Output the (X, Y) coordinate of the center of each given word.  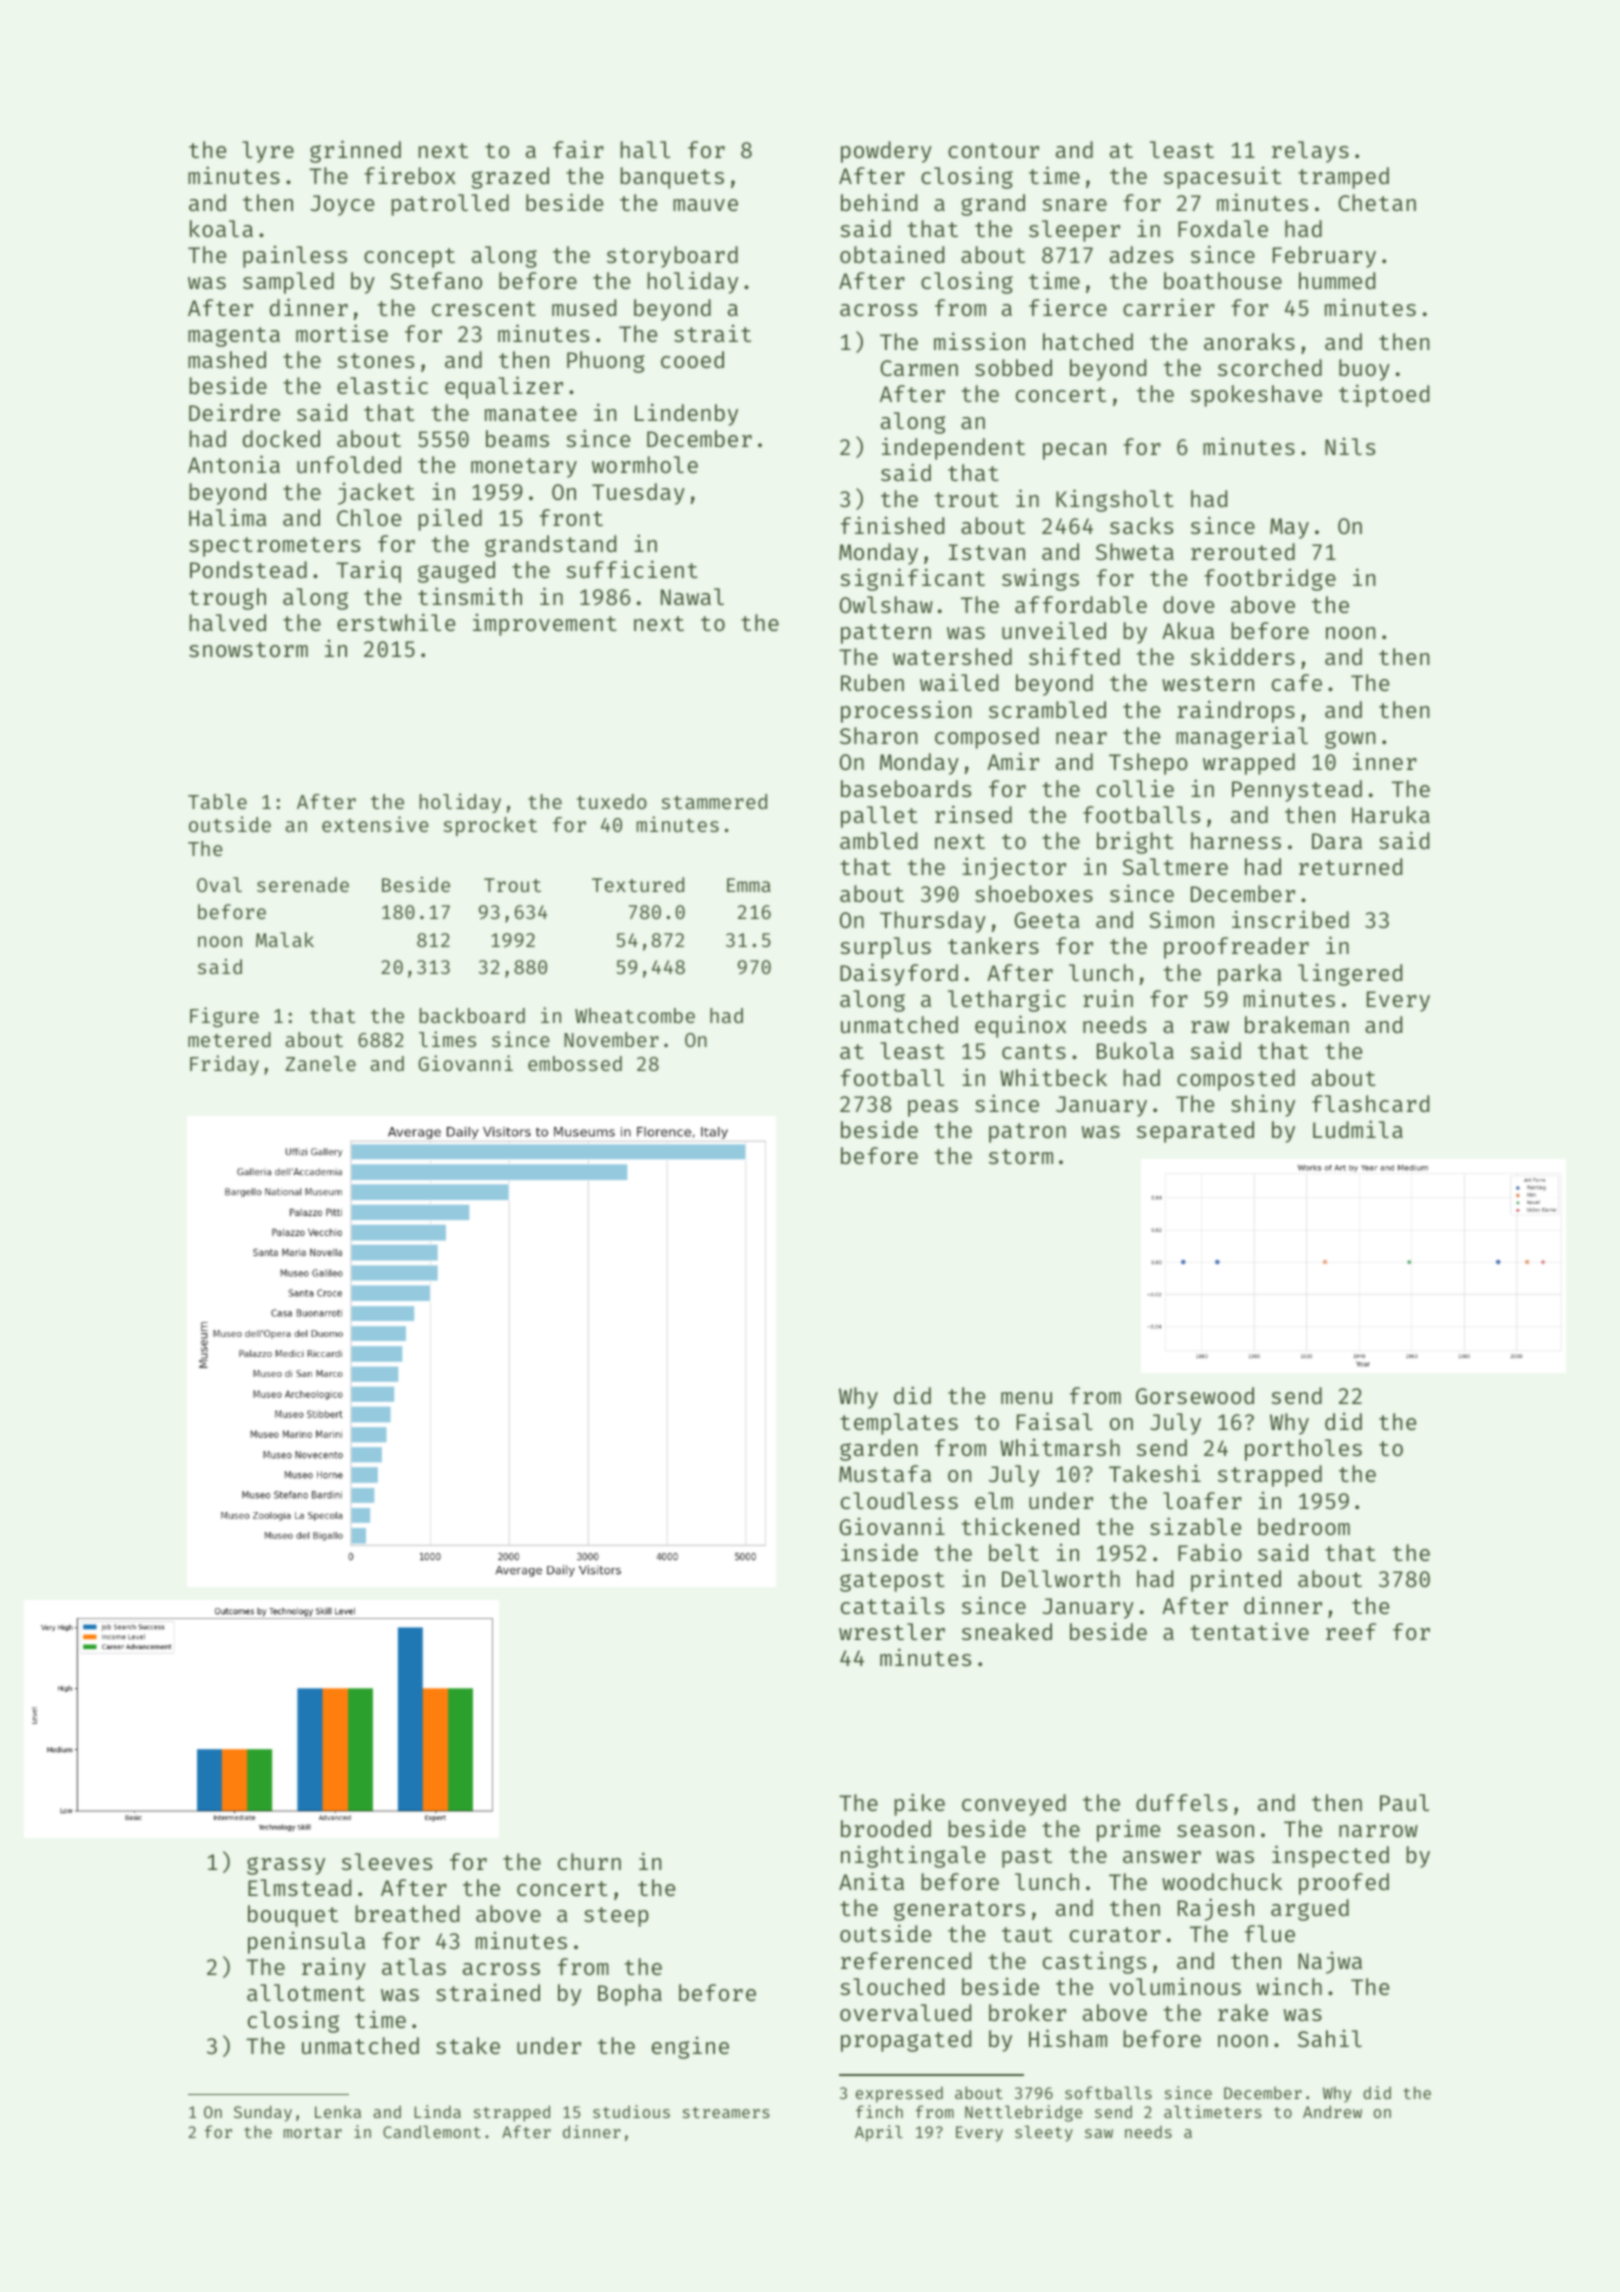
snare (1074, 205)
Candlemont (432, 2131)
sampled (288, 283)
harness (1236, 840)
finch (879, 2111)
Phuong (606, 362)
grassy (286, 1866)
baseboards (906, 788)
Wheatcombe (635, 1015)
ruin (1108, 998)
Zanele (320, 1063)
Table (217, 801)
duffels (1181, 1802)
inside (879, 1552)
